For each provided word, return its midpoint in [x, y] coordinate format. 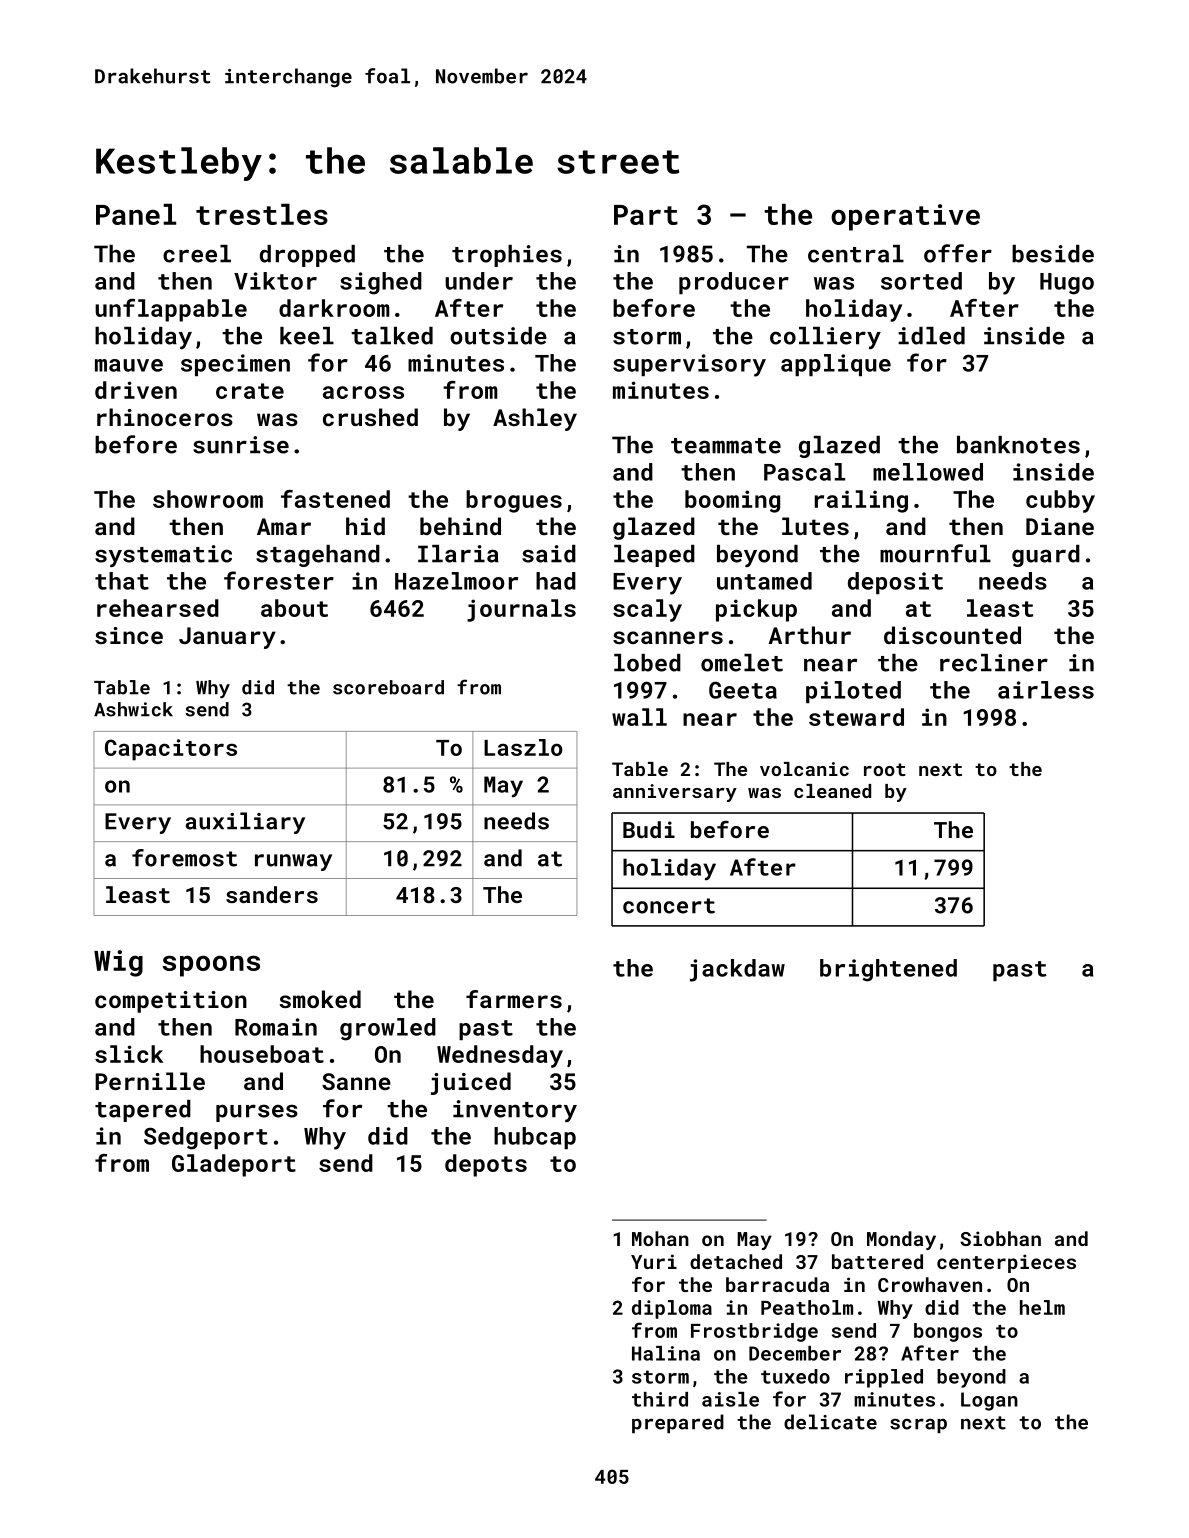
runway [293, 862]
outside [498, 336]
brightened [888, 970]
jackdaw [737, 970]
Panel [136, 214]
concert [669, 906]
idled [931, 336]
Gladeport [234, 1165]
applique [836, 365]
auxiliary [245, 823]
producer [734, 283]
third [660, 1399]
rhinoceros [165, 417]
